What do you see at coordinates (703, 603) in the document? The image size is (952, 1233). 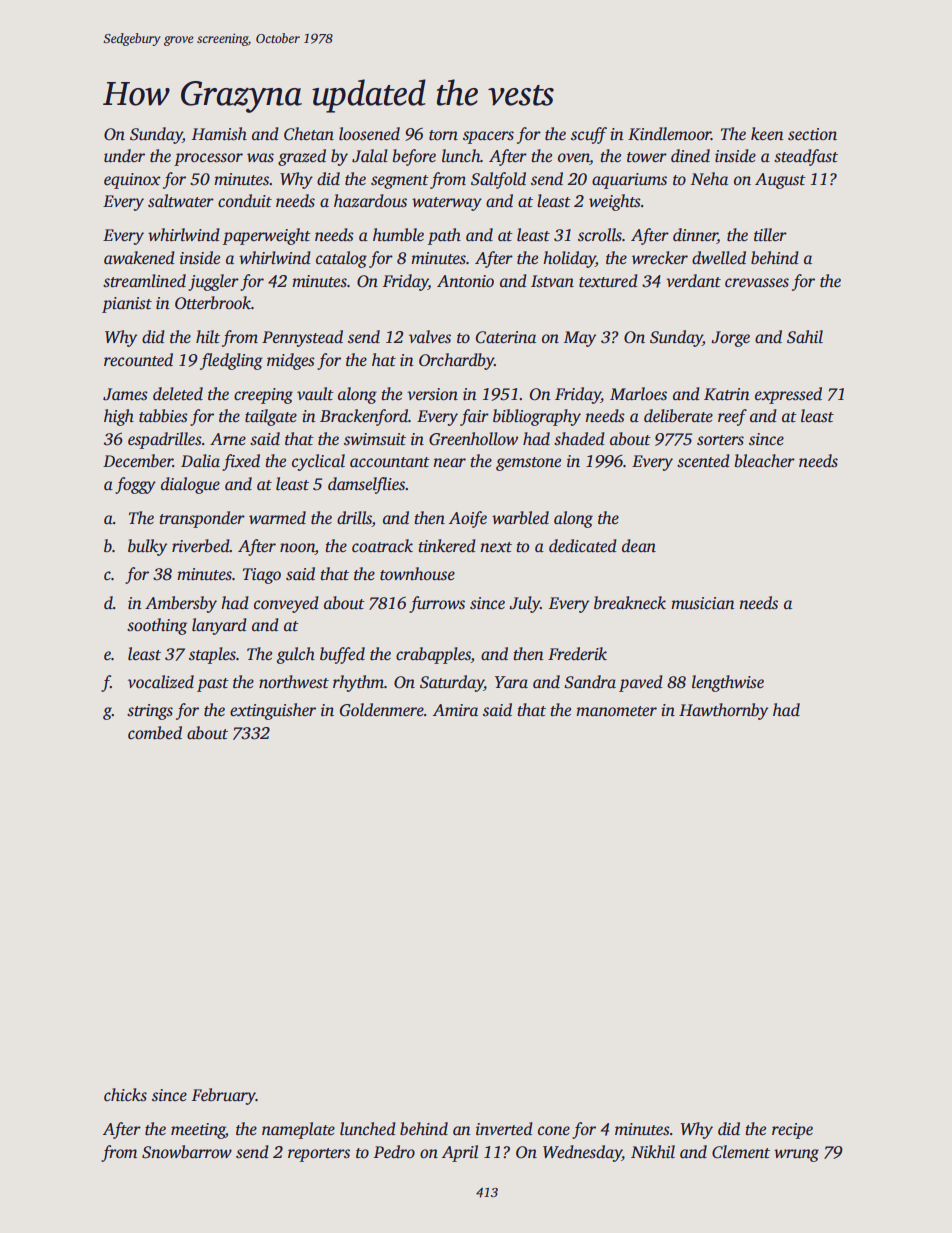 I see `musician` at bounding box center [703, 603].
